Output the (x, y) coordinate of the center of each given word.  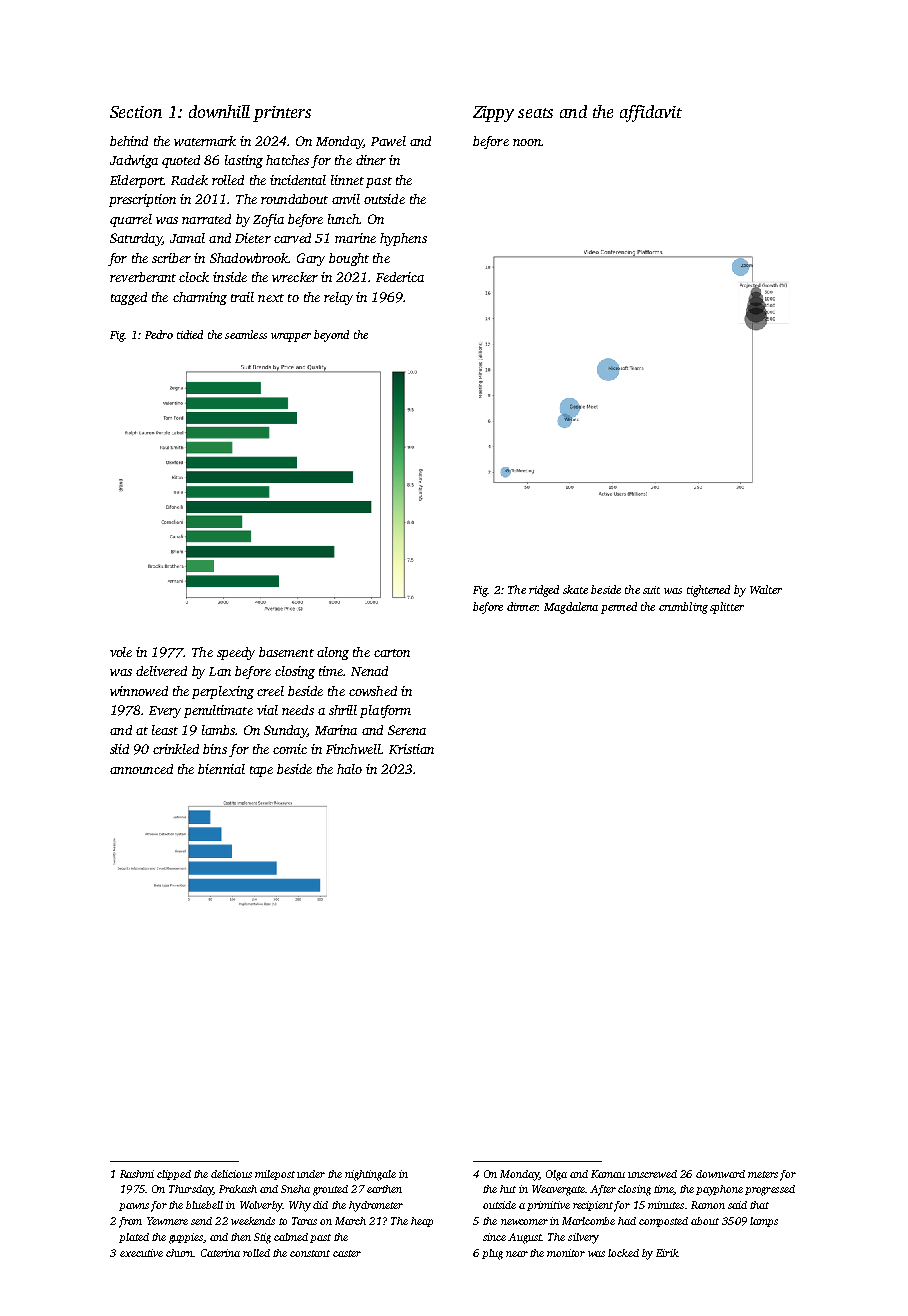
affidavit (651, 113)
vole (121, 652)
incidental (298, 180)
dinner (522, 606)
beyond (331, 336)
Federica (400, 277)
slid (119, 749)
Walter (766, 589)
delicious (231, 1174)
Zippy (493, 114)
